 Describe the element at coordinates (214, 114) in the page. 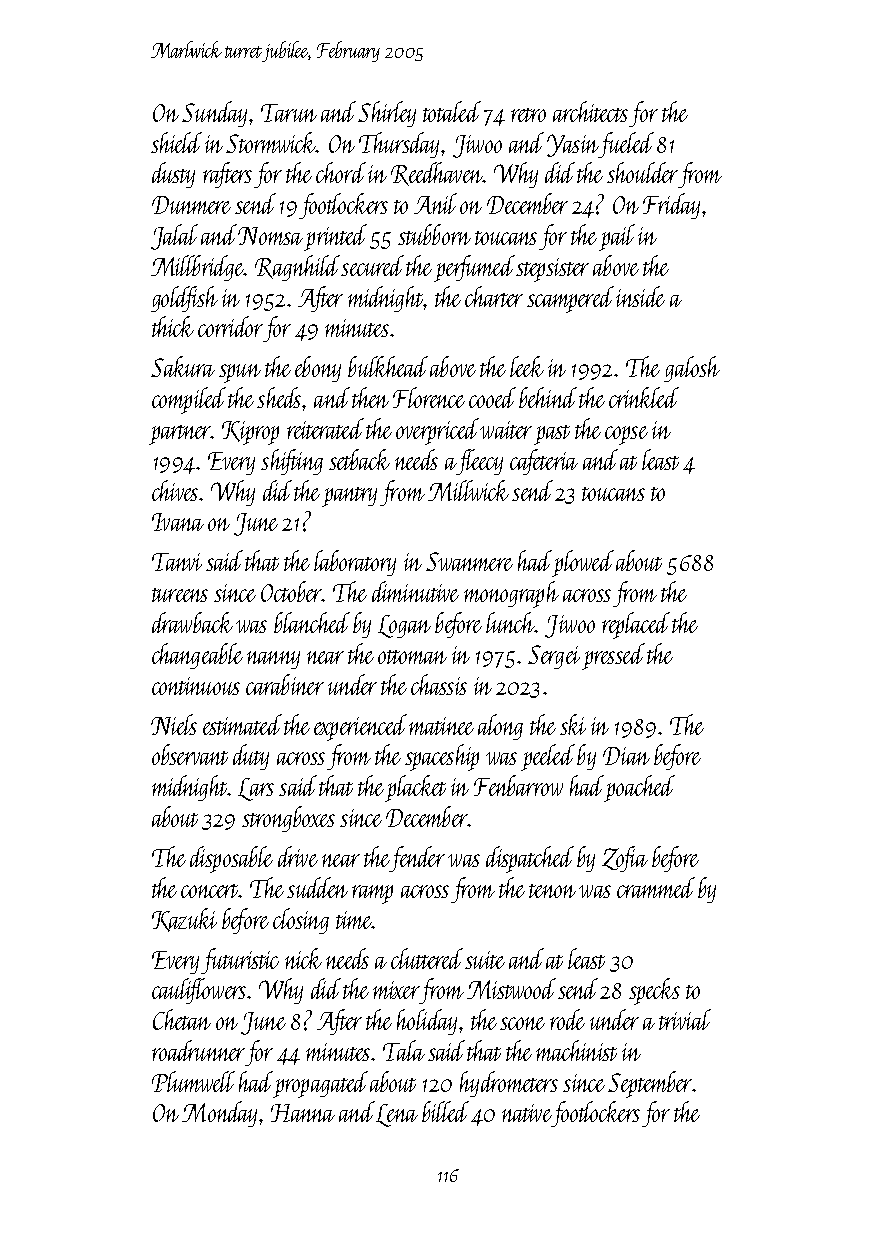

I see `Sunday` at that location.
